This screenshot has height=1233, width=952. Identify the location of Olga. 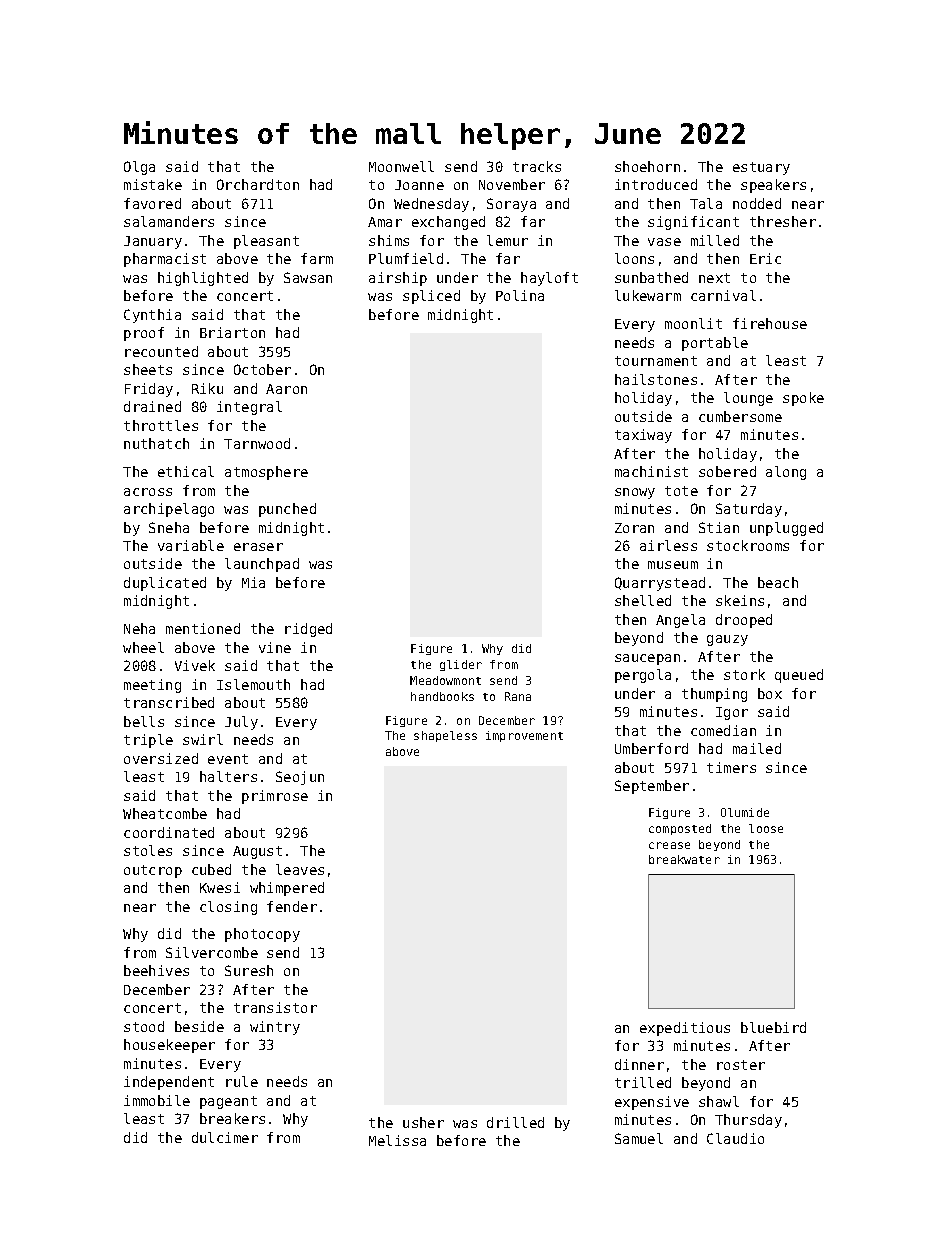
(139, 168).
